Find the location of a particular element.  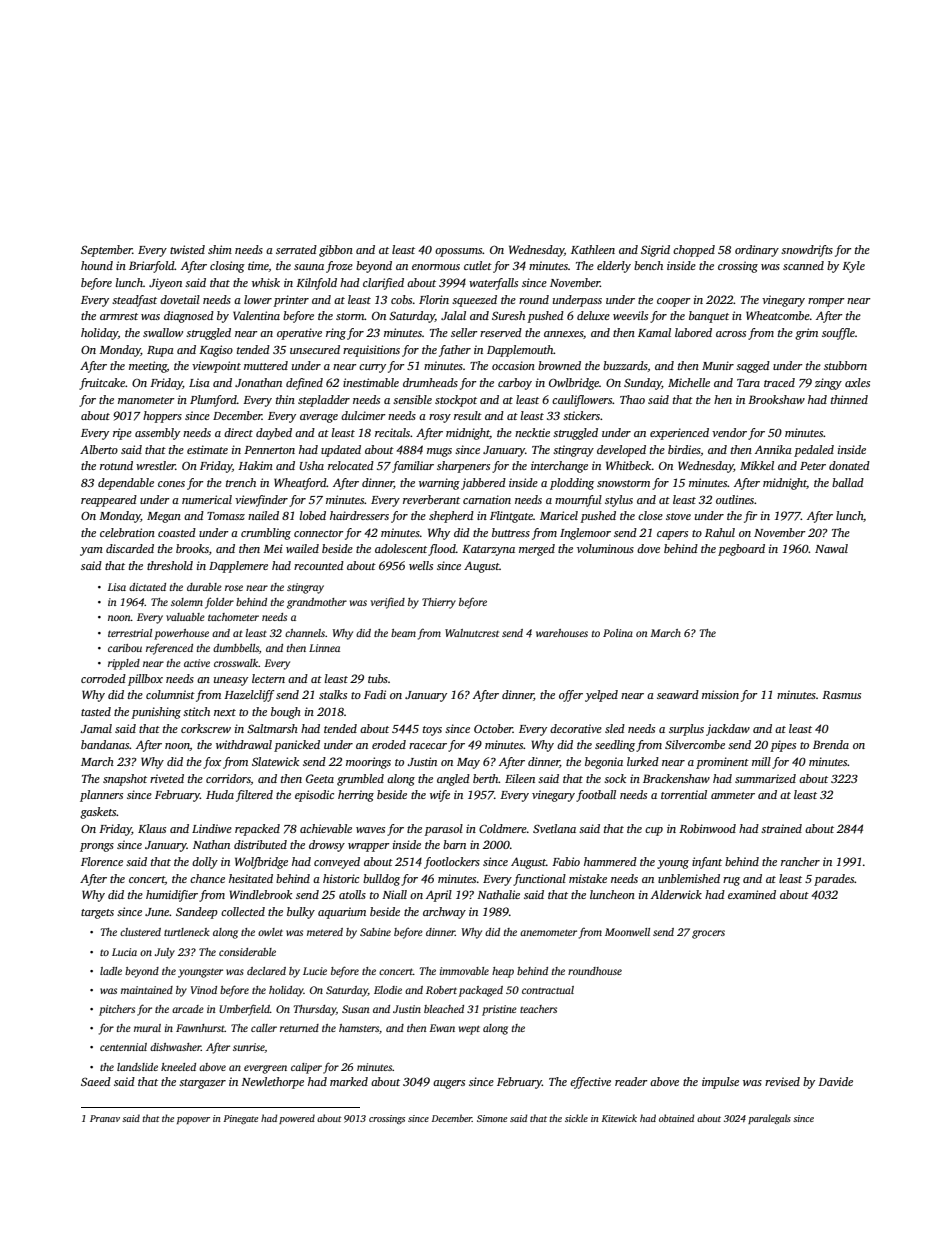

September is located at coordinates (106, 251).
